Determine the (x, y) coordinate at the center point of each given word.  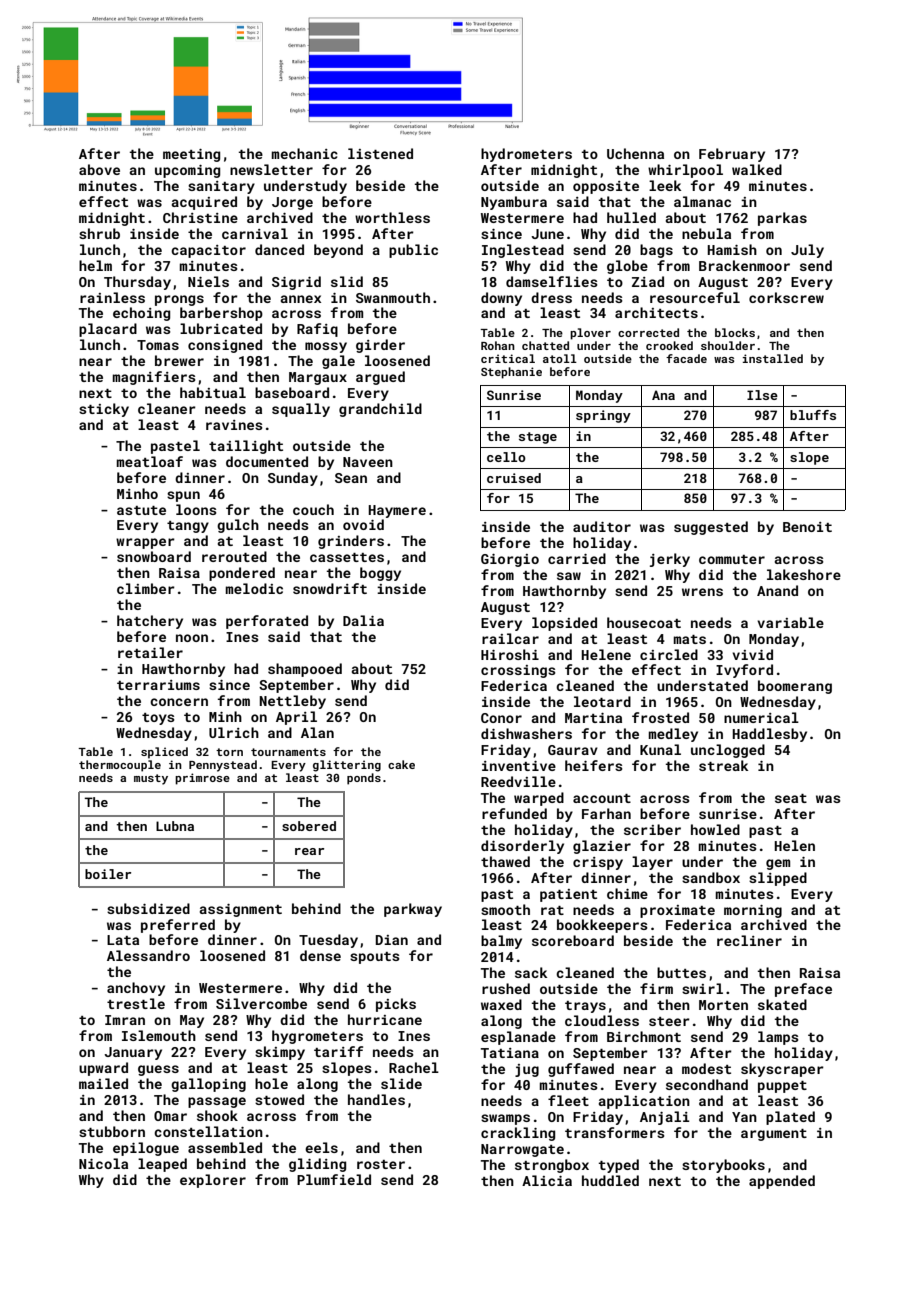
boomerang (795, 687)
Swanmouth (393, 297)
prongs (179, 300)
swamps (505, 1119)
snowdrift (330, 588)
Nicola (103, 1163)
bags (656, 251)
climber (146, 588)
